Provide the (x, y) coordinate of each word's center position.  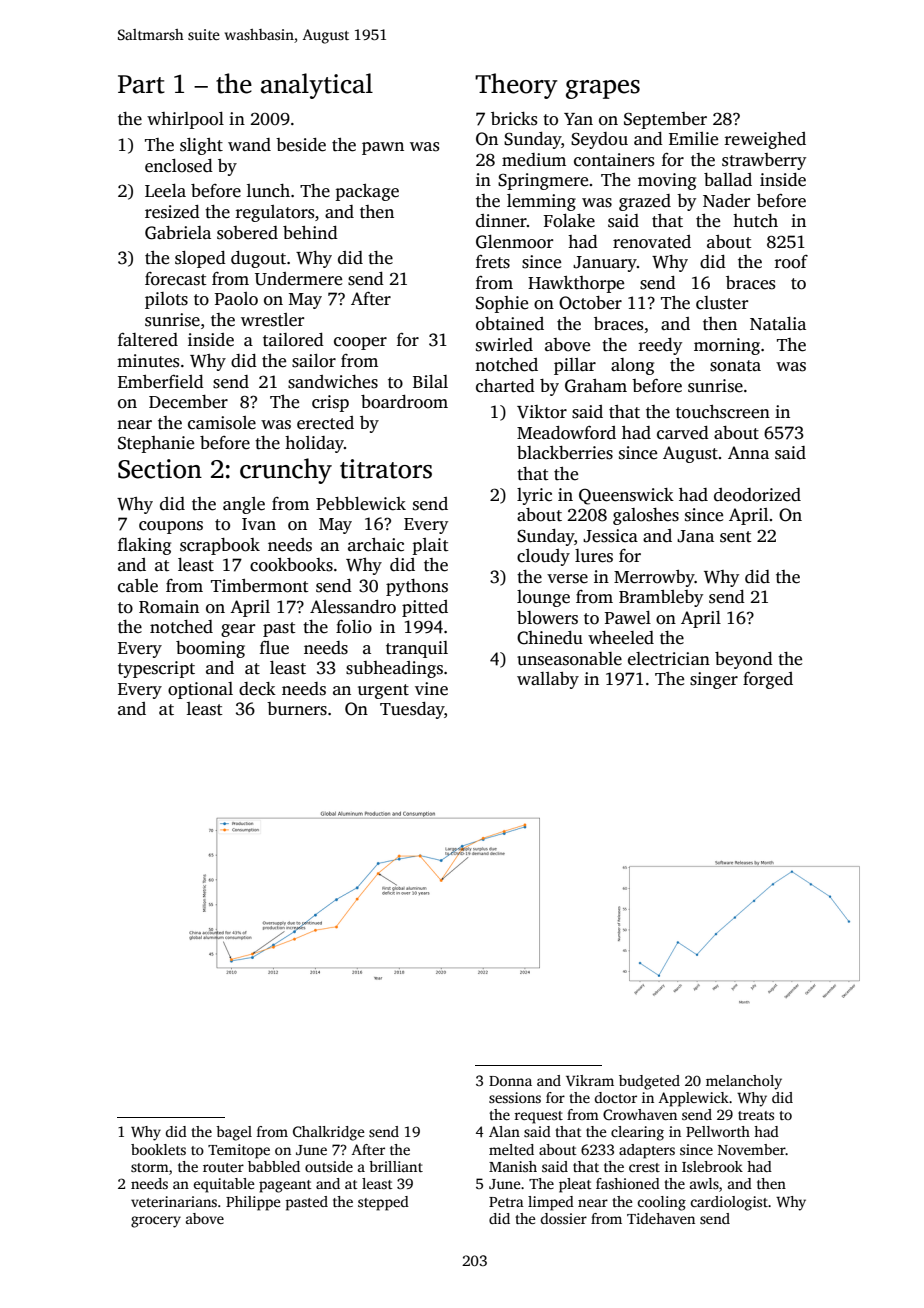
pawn (383, 148)
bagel (234, 1133)
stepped (383, 1203)
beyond (744, 660)
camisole (222, 423)
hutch (755, 221)
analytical (317, 86)
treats (756, 1115)
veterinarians (174, 1201)
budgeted (649, 1082)
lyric (534, 496)
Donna (510, 1081)
